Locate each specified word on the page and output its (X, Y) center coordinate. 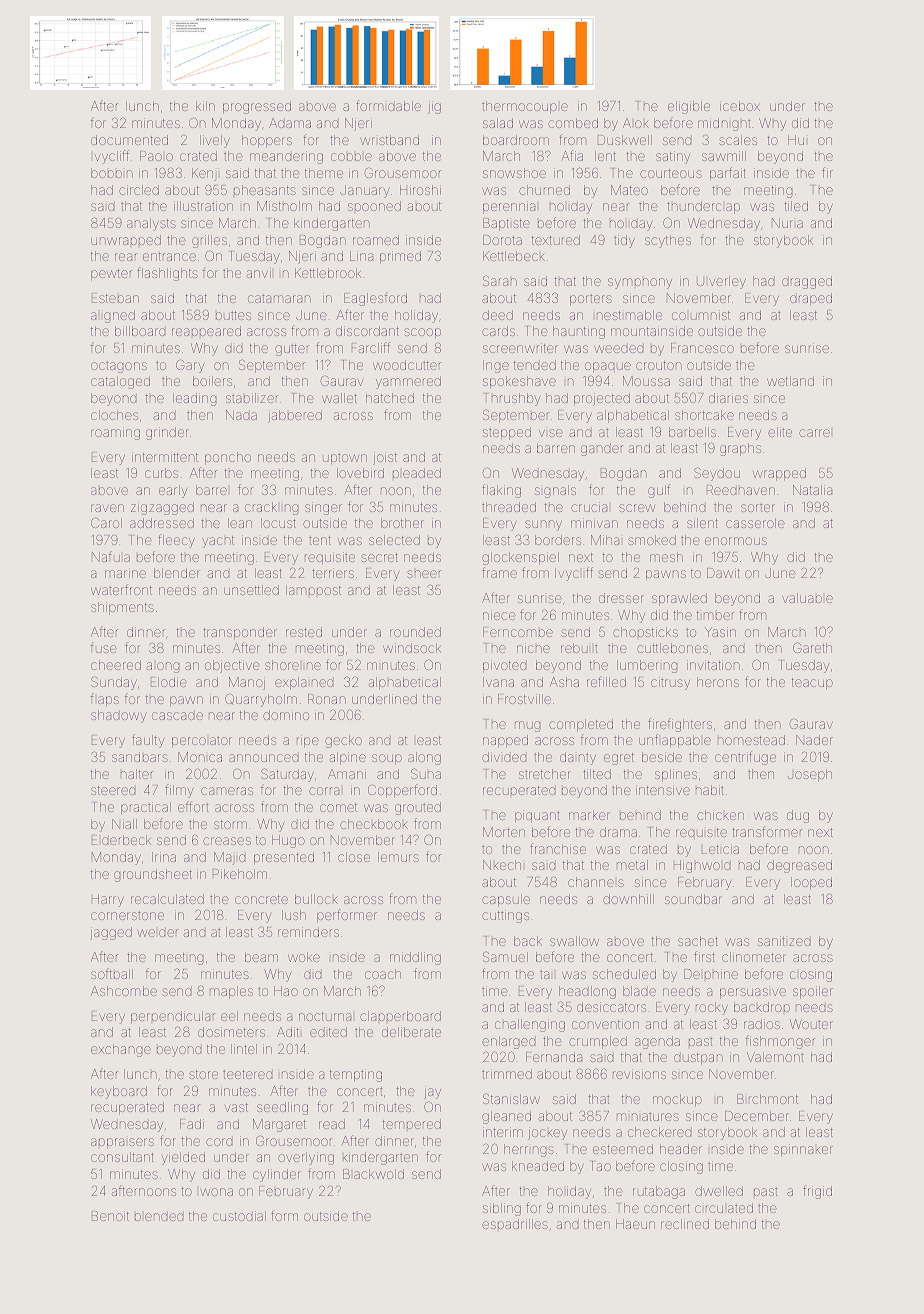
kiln (205, 106)
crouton (659, 365)
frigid (817, 1192)
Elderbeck (121, 840)
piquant (537, 816)
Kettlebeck (514, 256)
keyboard (119, 1092)
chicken (720, 815)
